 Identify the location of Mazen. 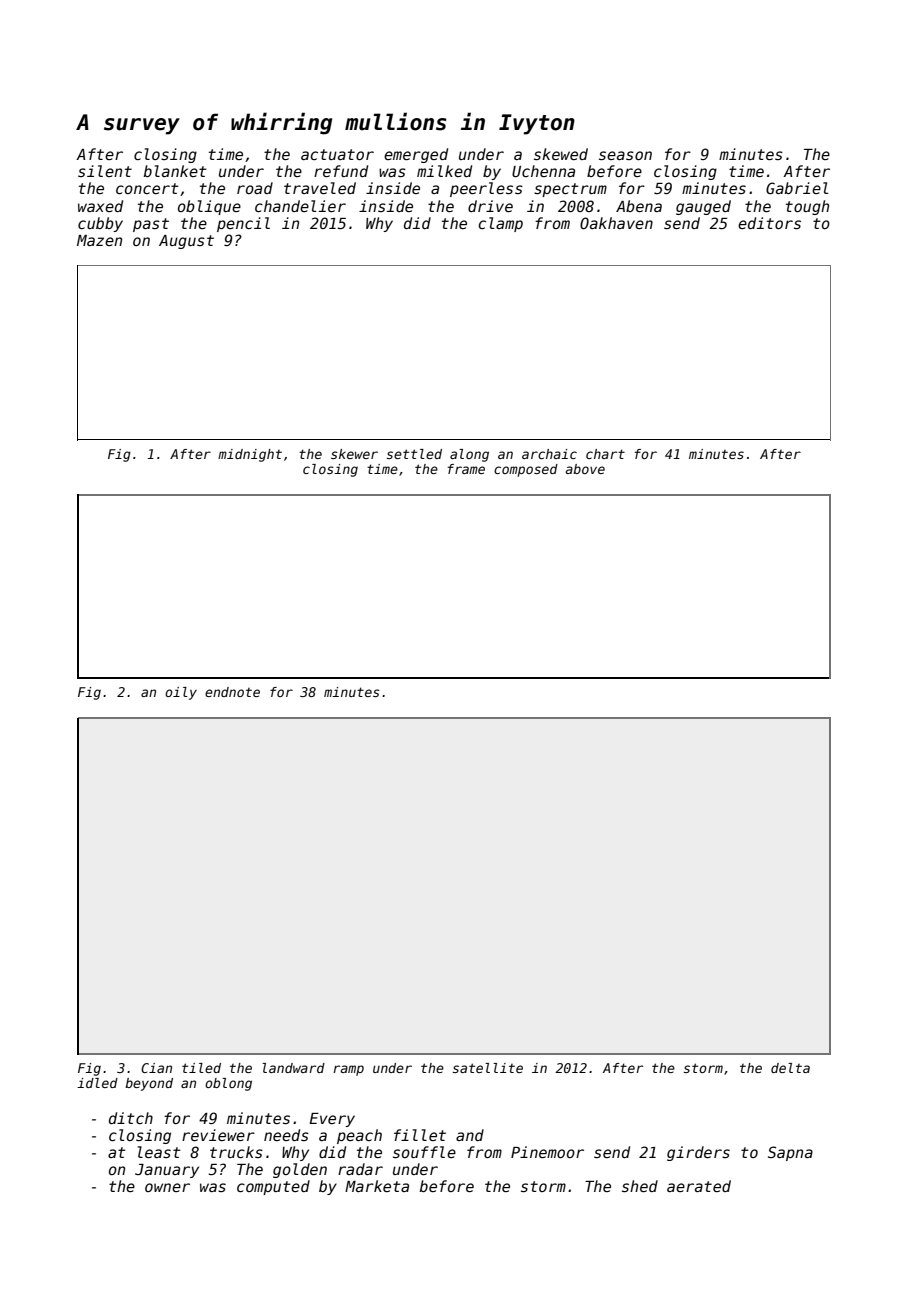
(99, 240).
